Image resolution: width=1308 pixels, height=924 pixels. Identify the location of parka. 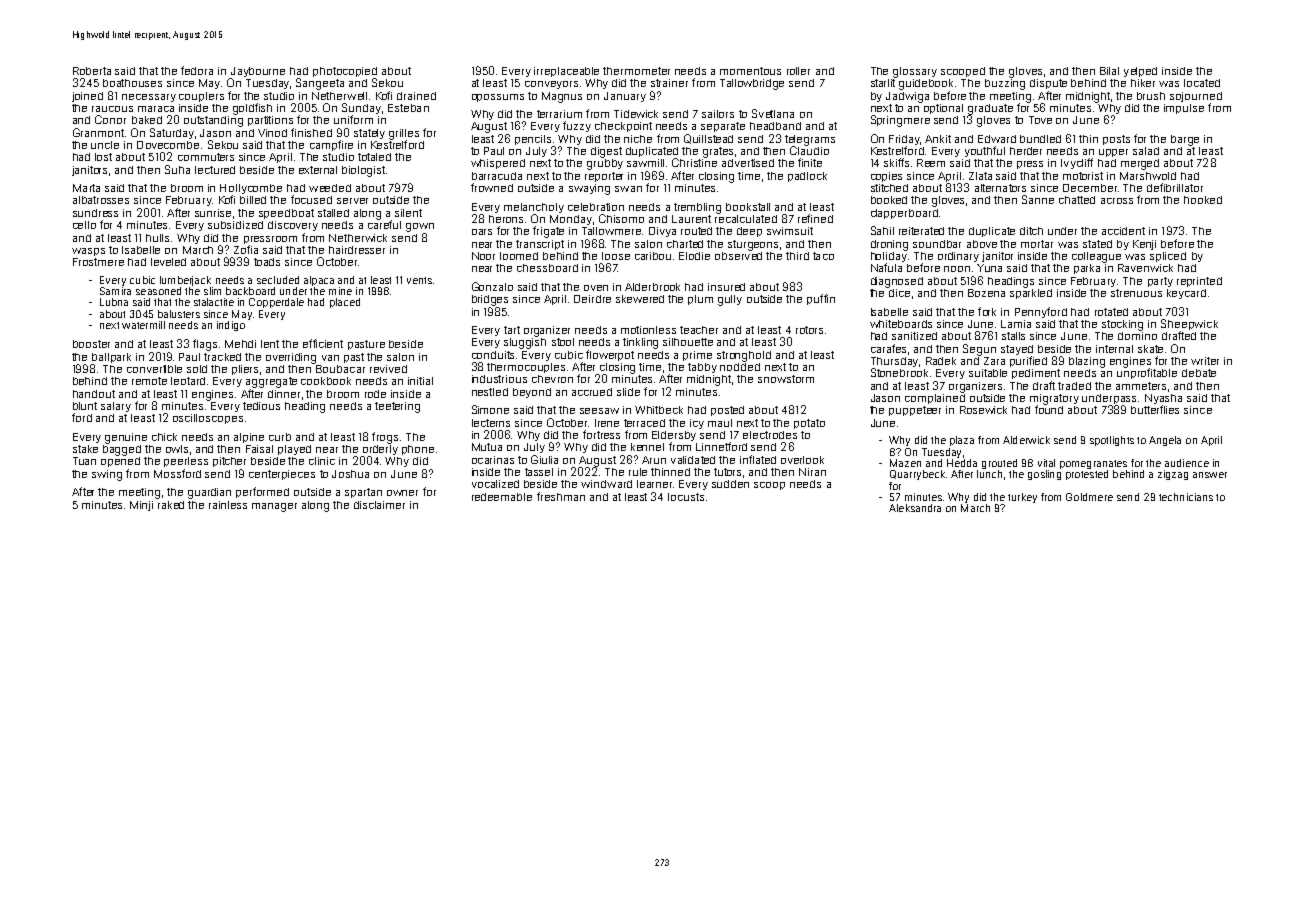
(1087, 269).
